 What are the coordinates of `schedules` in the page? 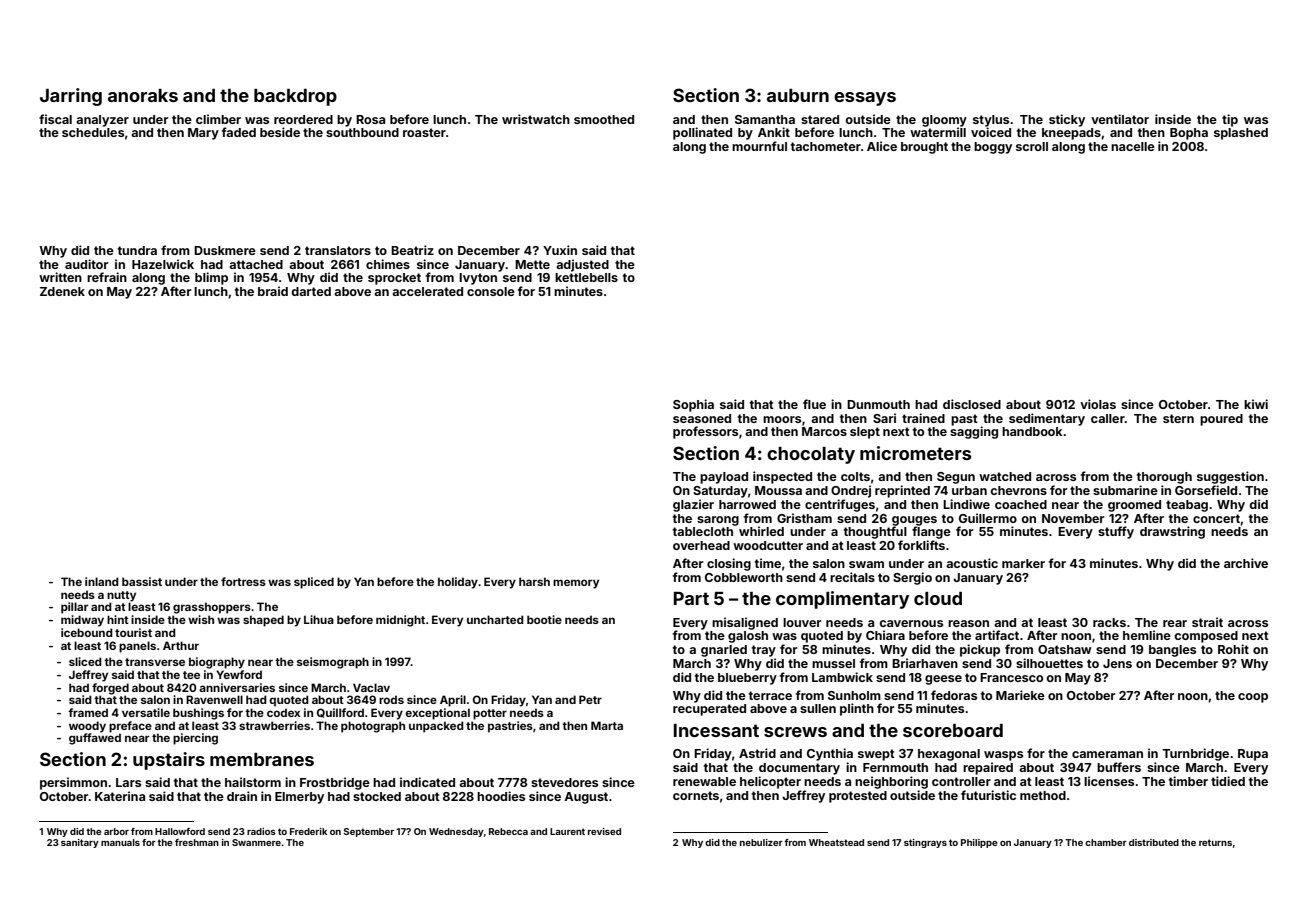 It's located at (93, 132).
